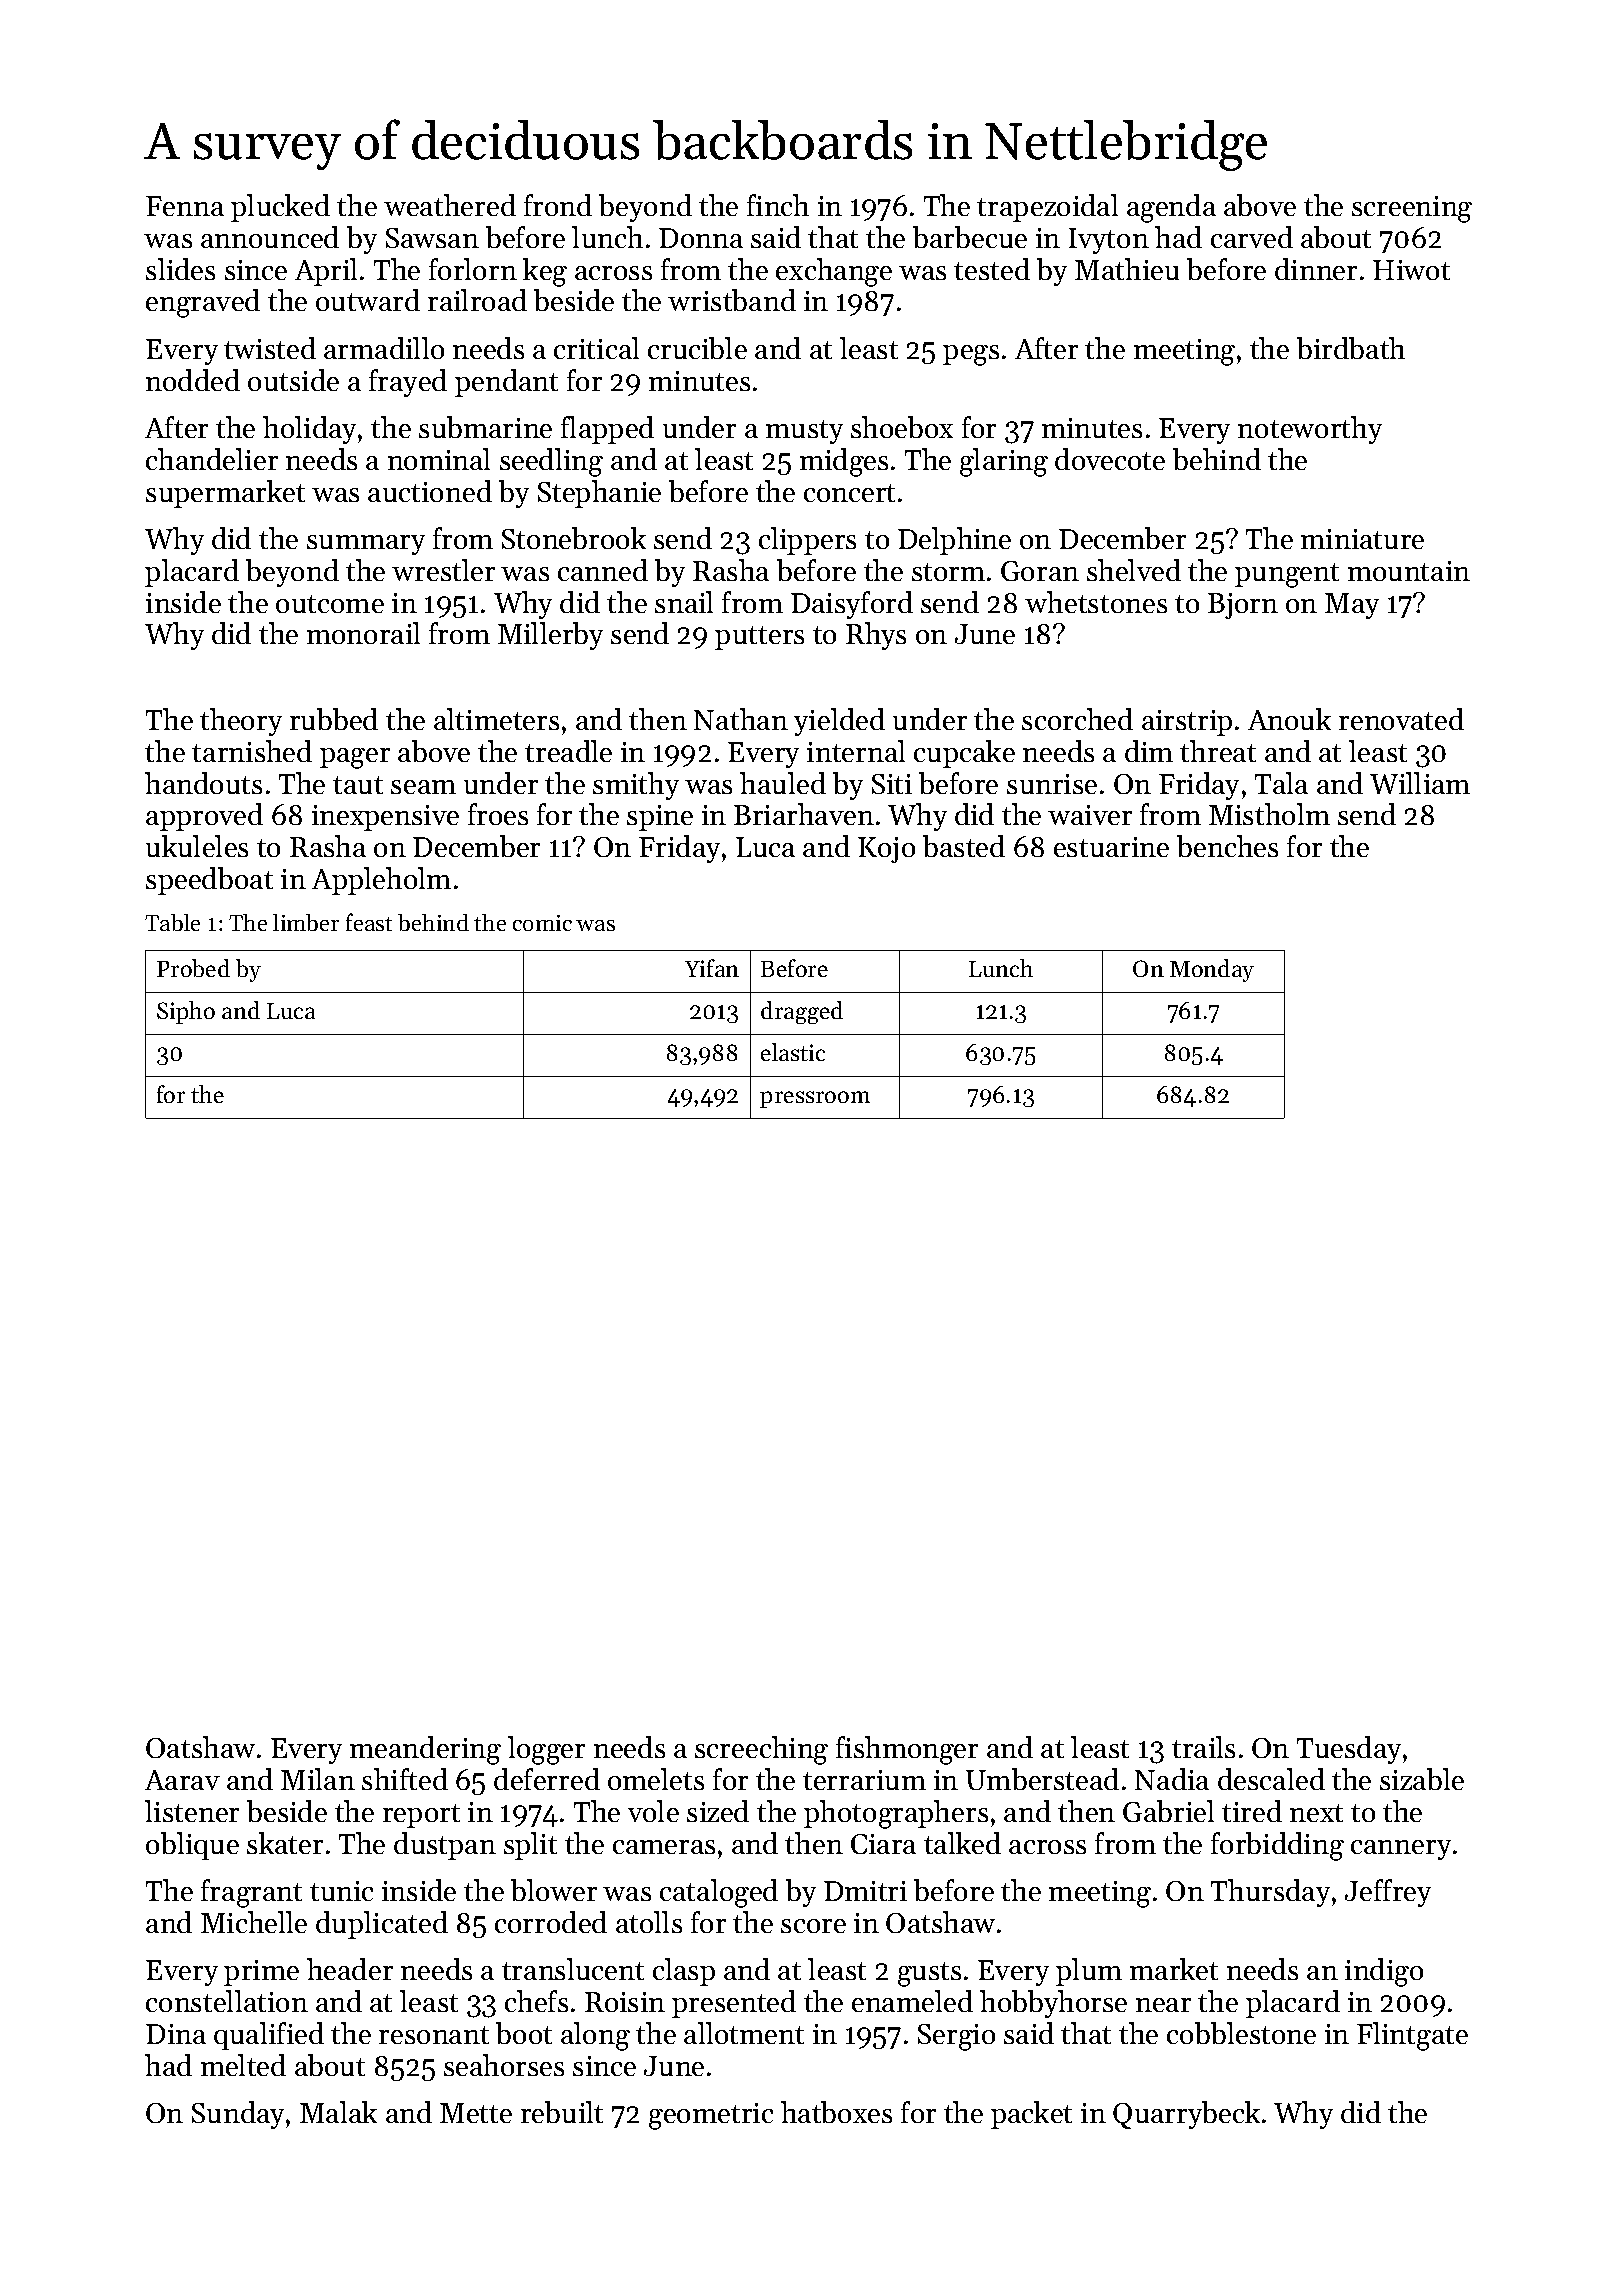 This document has width=1620, height=2292. What do you see at coordinates (193, 968) in the document?
I see `Probed` at bounding box center [193, 968].
